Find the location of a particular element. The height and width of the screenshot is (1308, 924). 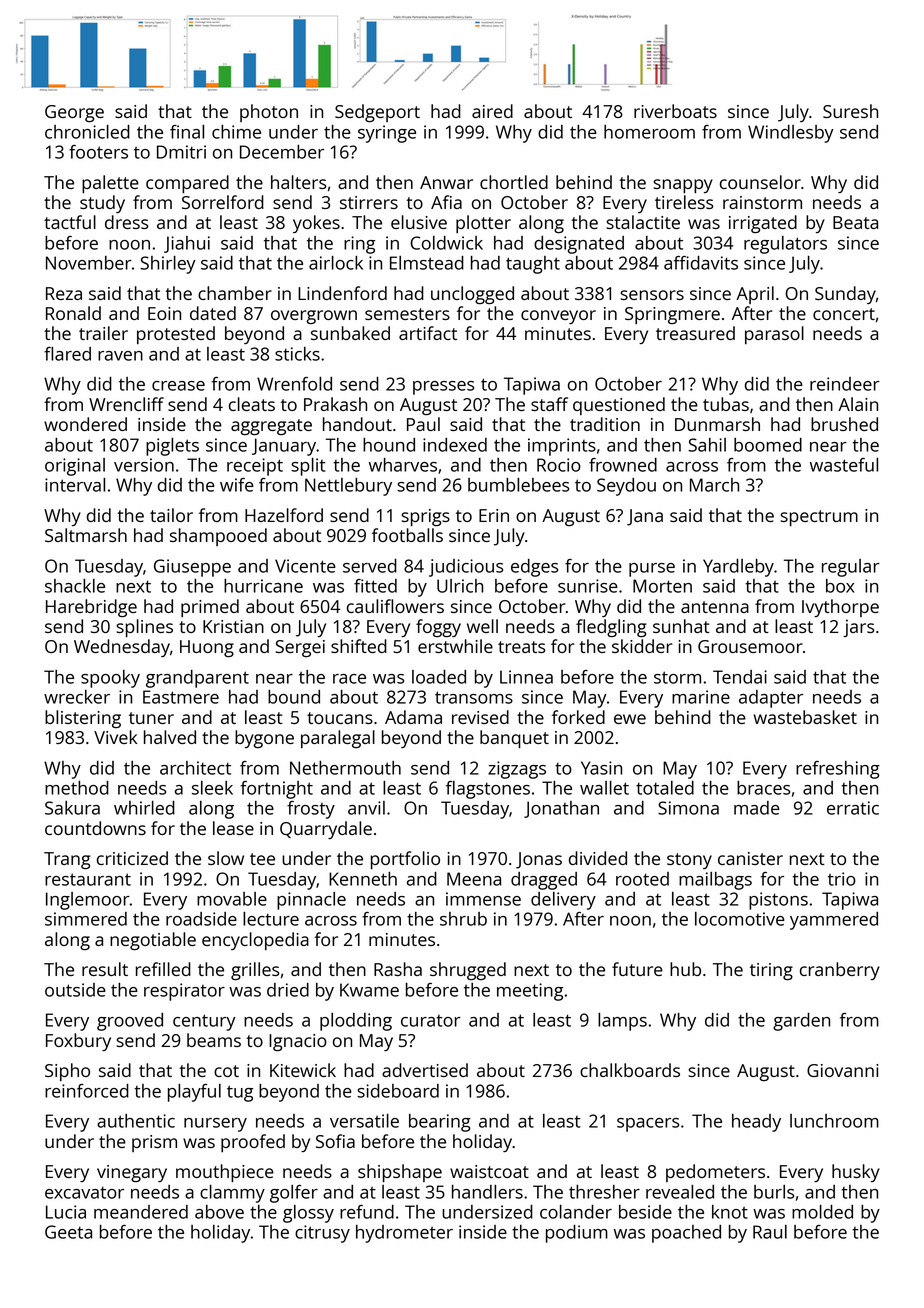

Grousemoor is located at coordinates (750, 646).
